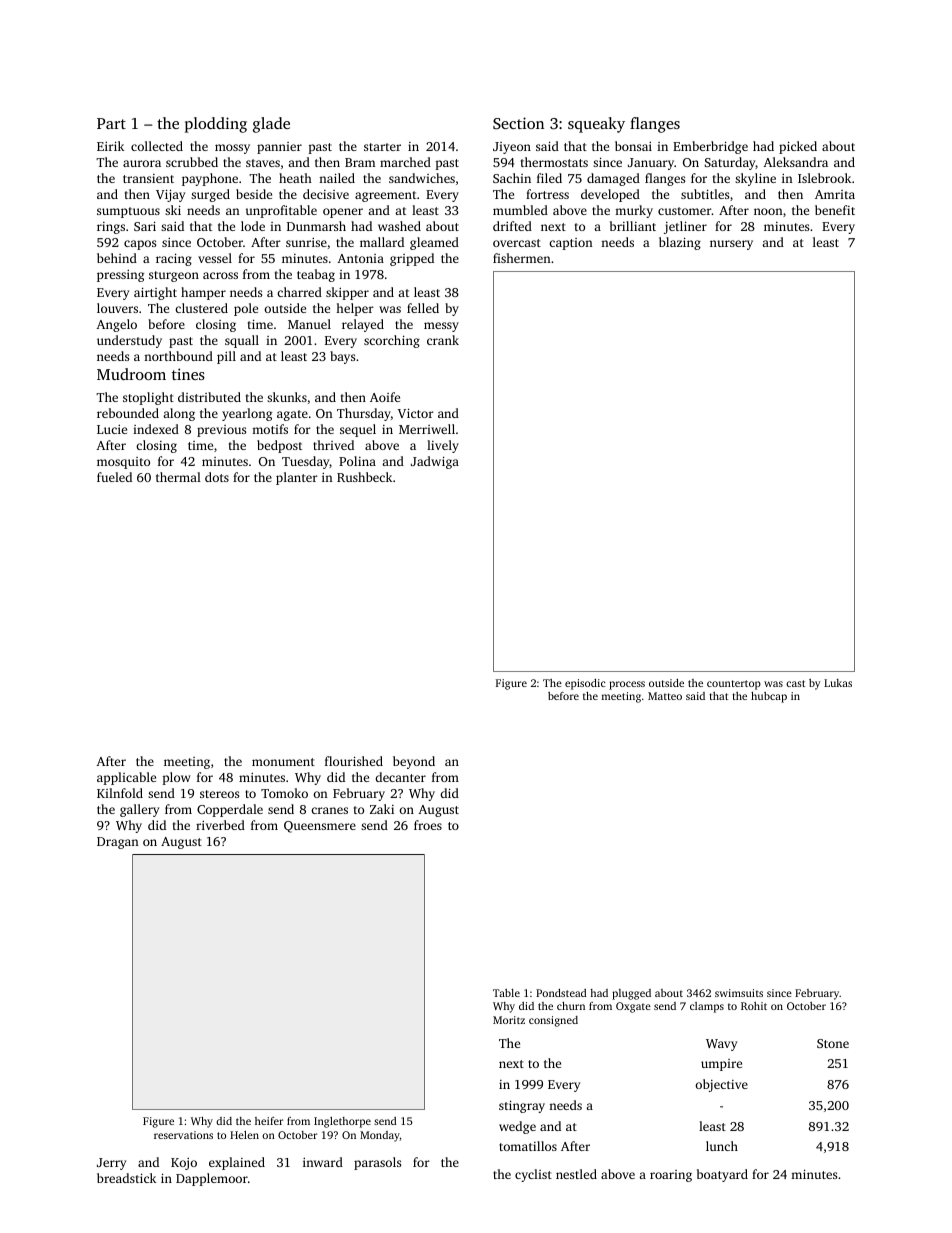 The image size is (952, 1233). Describe the element at coordinates (739, 993) in the document. I see `swimsuits` at that location.
